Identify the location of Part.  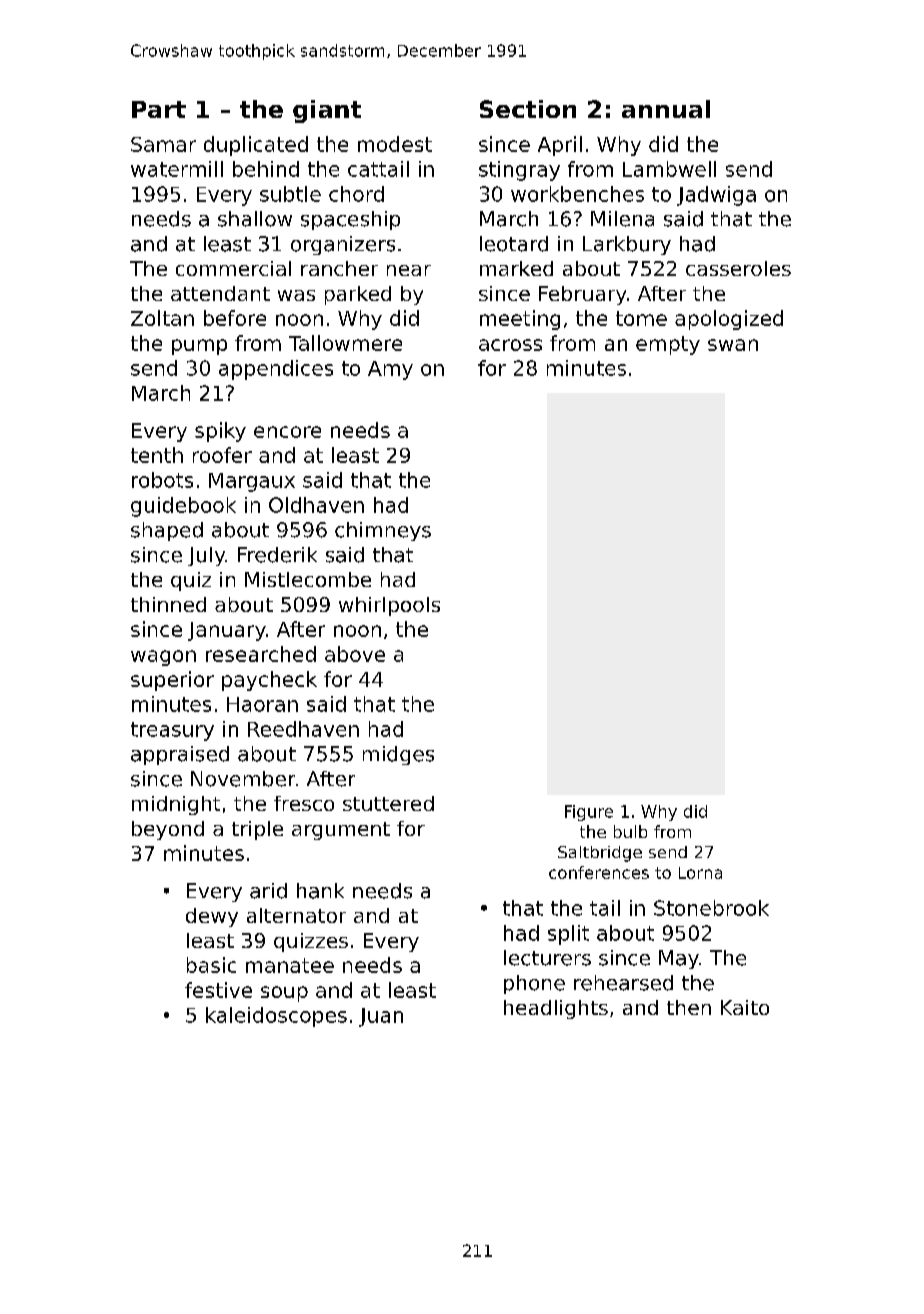
(159, 109).
